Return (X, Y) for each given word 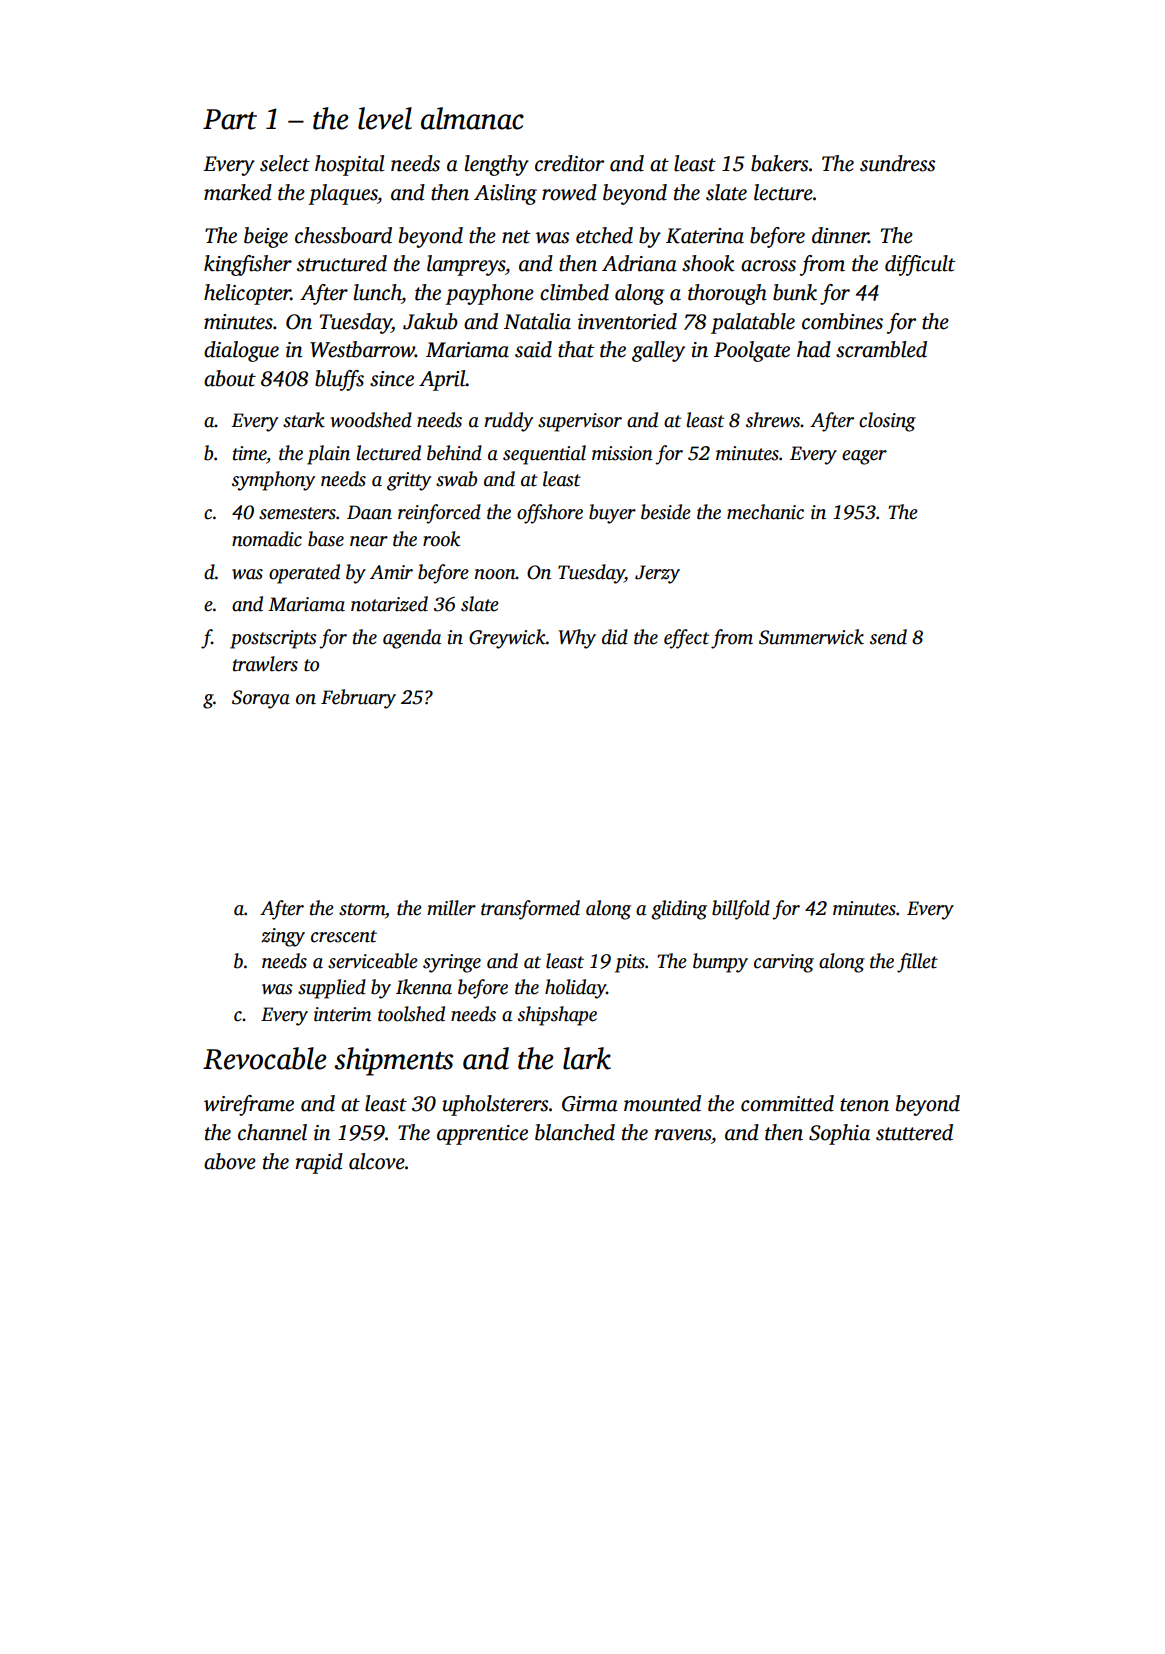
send (888, 637)
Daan (369, 512)
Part (230, 119)
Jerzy (657, 574)
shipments (393, 1061)
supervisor (580, 422)
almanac (472, 118)
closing (887, 422)
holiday (575, 989)
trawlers (265, 664)
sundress (897, 163)
